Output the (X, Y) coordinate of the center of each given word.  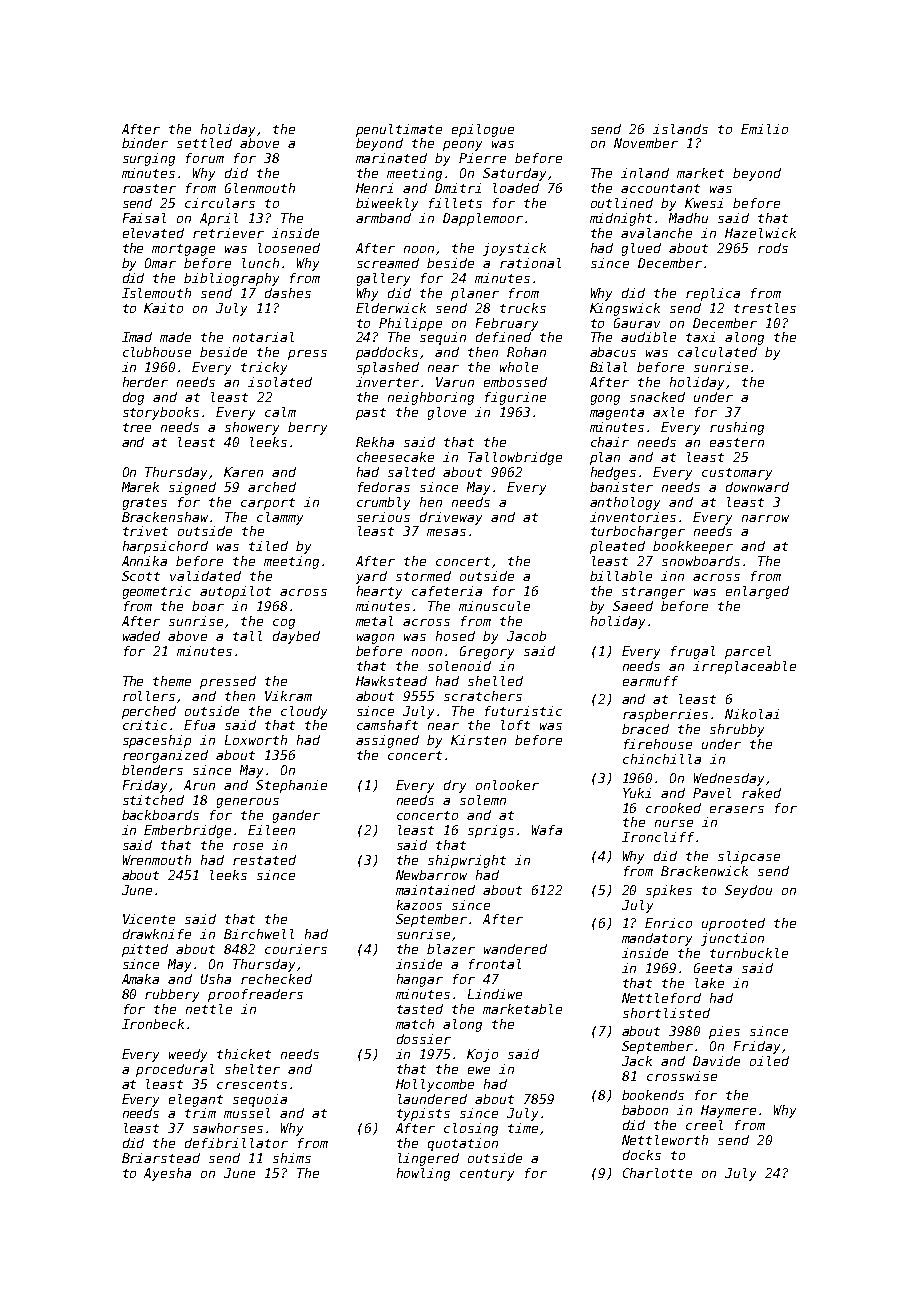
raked (761, 793)
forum (205, 158)
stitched (153, 800)
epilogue (483, 130)
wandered (515, 949)
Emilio (764, 129)
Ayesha (167, 1174)
